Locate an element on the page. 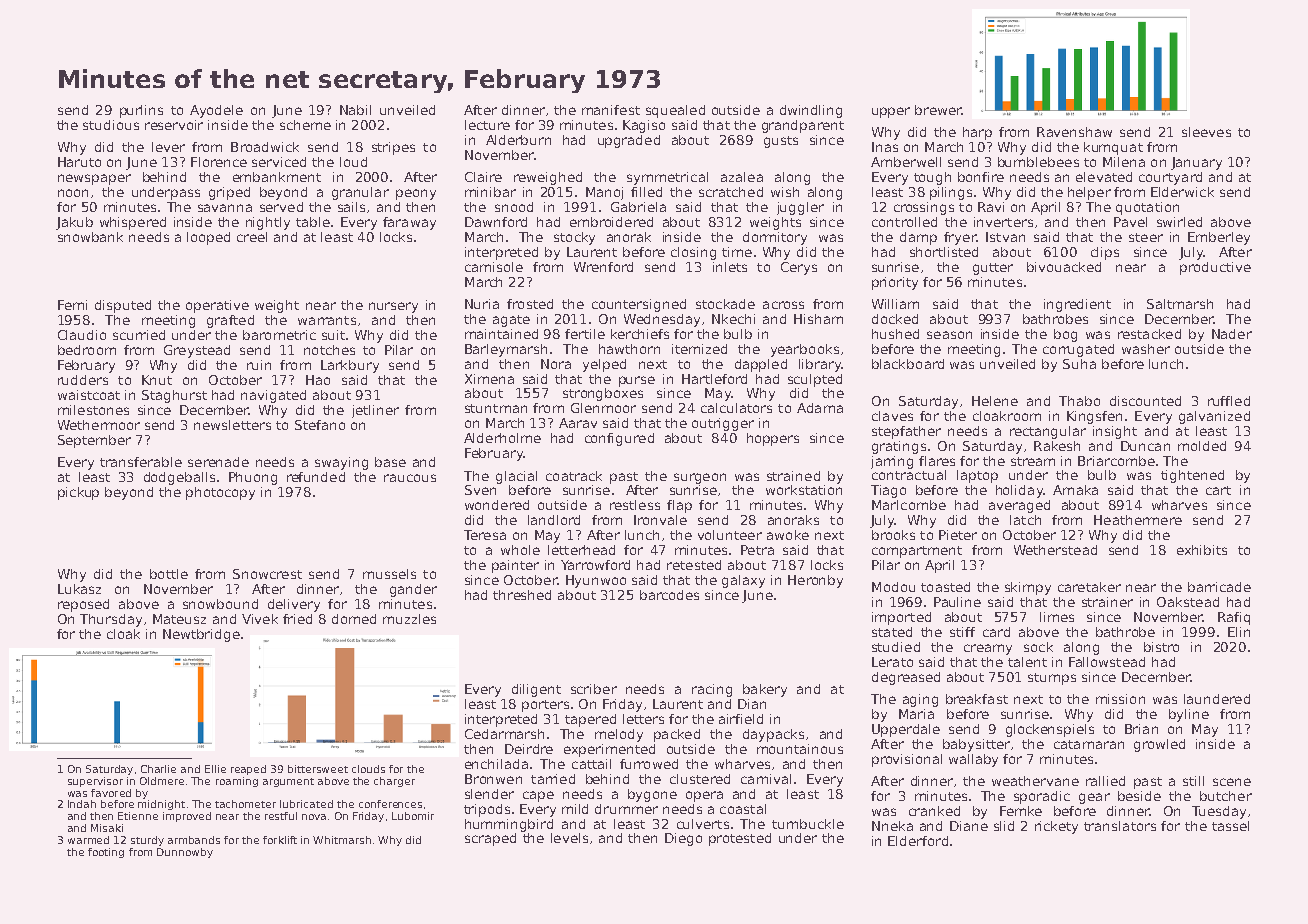 The image size is (1308, 924). protested is located at coordinates (740, 839).
